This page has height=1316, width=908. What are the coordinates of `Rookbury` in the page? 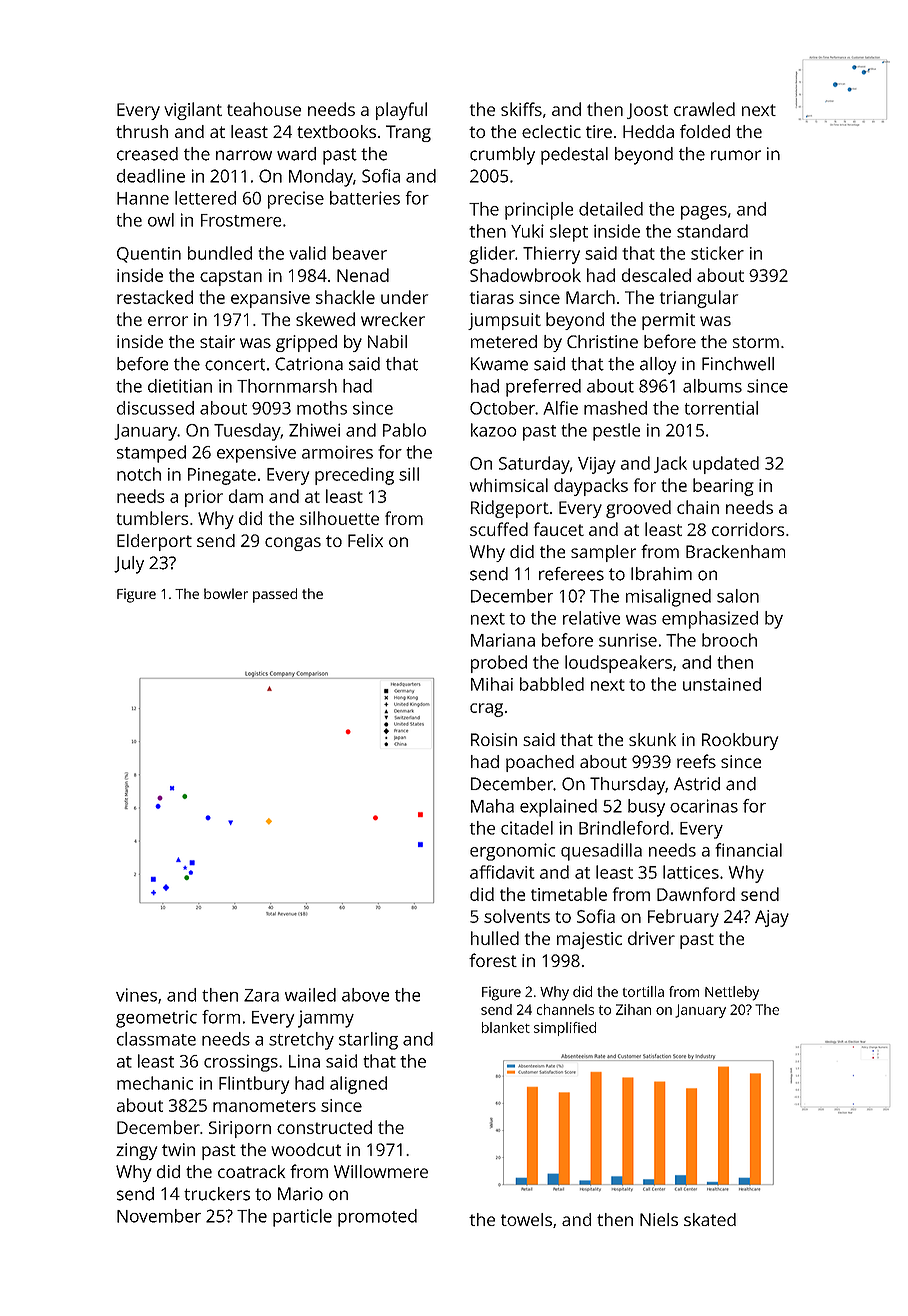 It's located at (740, 741).
